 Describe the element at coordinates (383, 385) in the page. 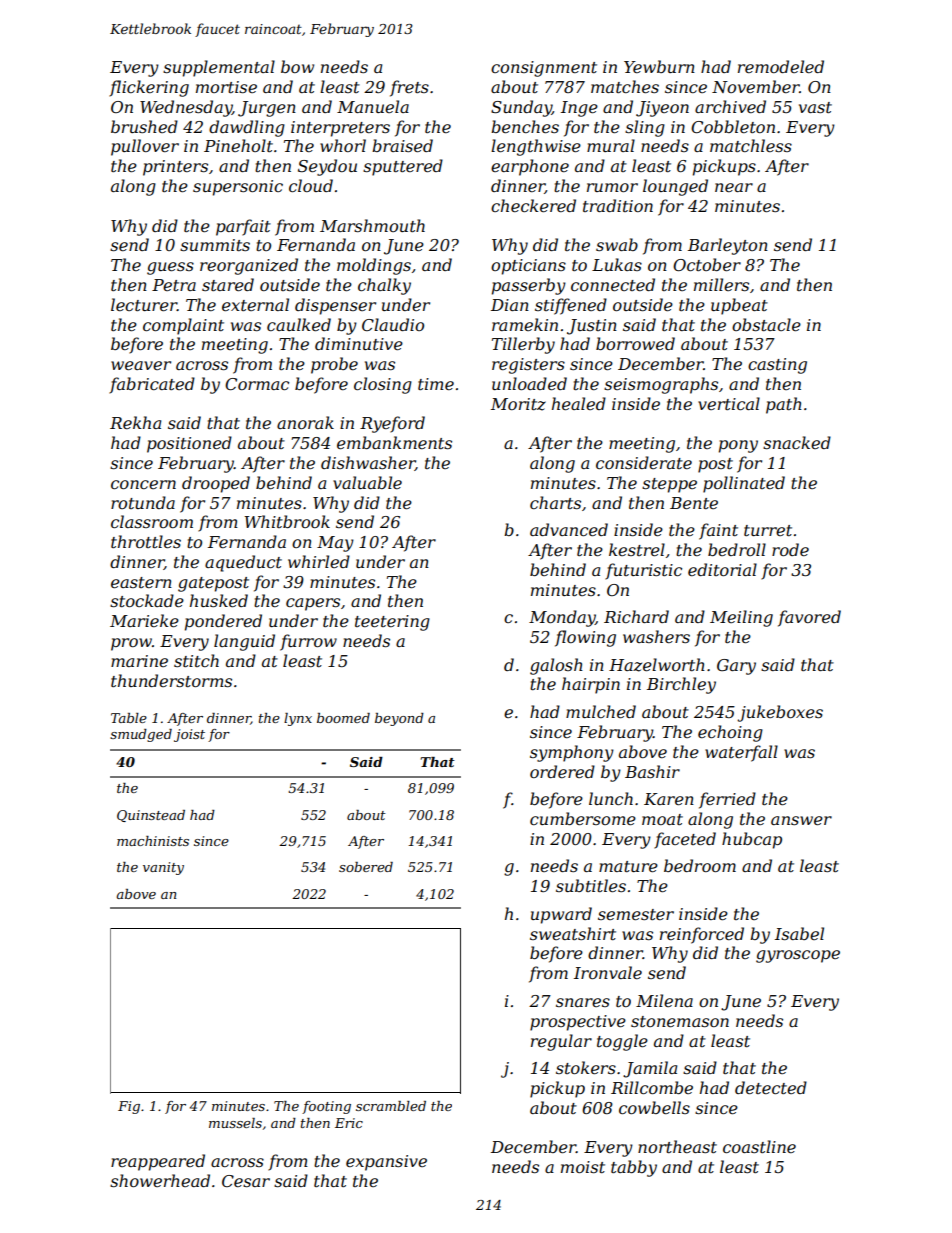

I see `closing` at that location.
